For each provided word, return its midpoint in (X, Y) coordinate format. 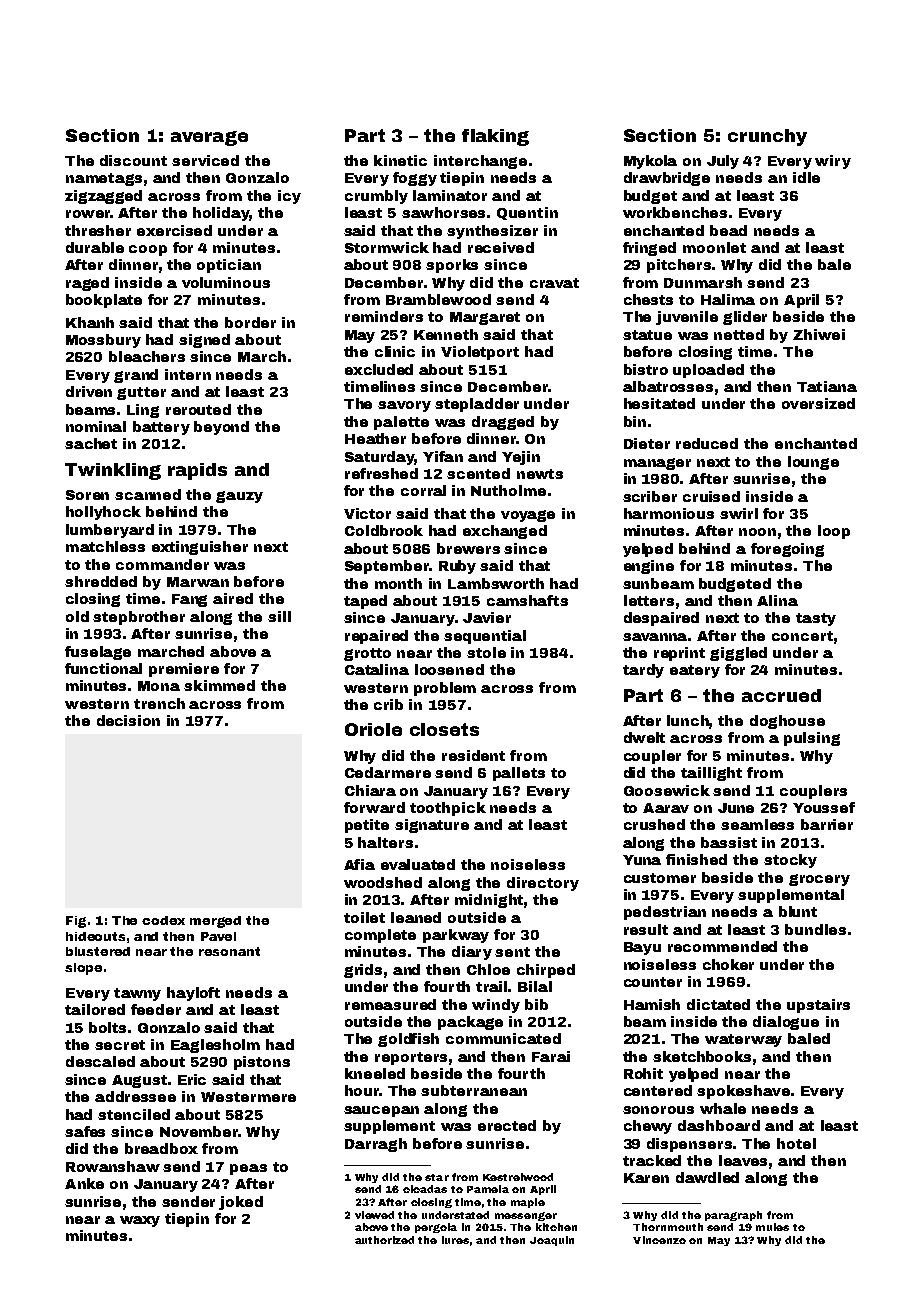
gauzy (239, 497)
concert (802, 636)
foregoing (787, 550)
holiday (221, 214)
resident (473, 755)
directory (543, 884)
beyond (221, 428)
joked (241, 1203)
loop (834, 532)
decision (128, 720)
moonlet (714, 247)
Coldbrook (384, 530)
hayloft (193, 994)
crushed (654, 824)
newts (540, 474)
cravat (554, 283)
